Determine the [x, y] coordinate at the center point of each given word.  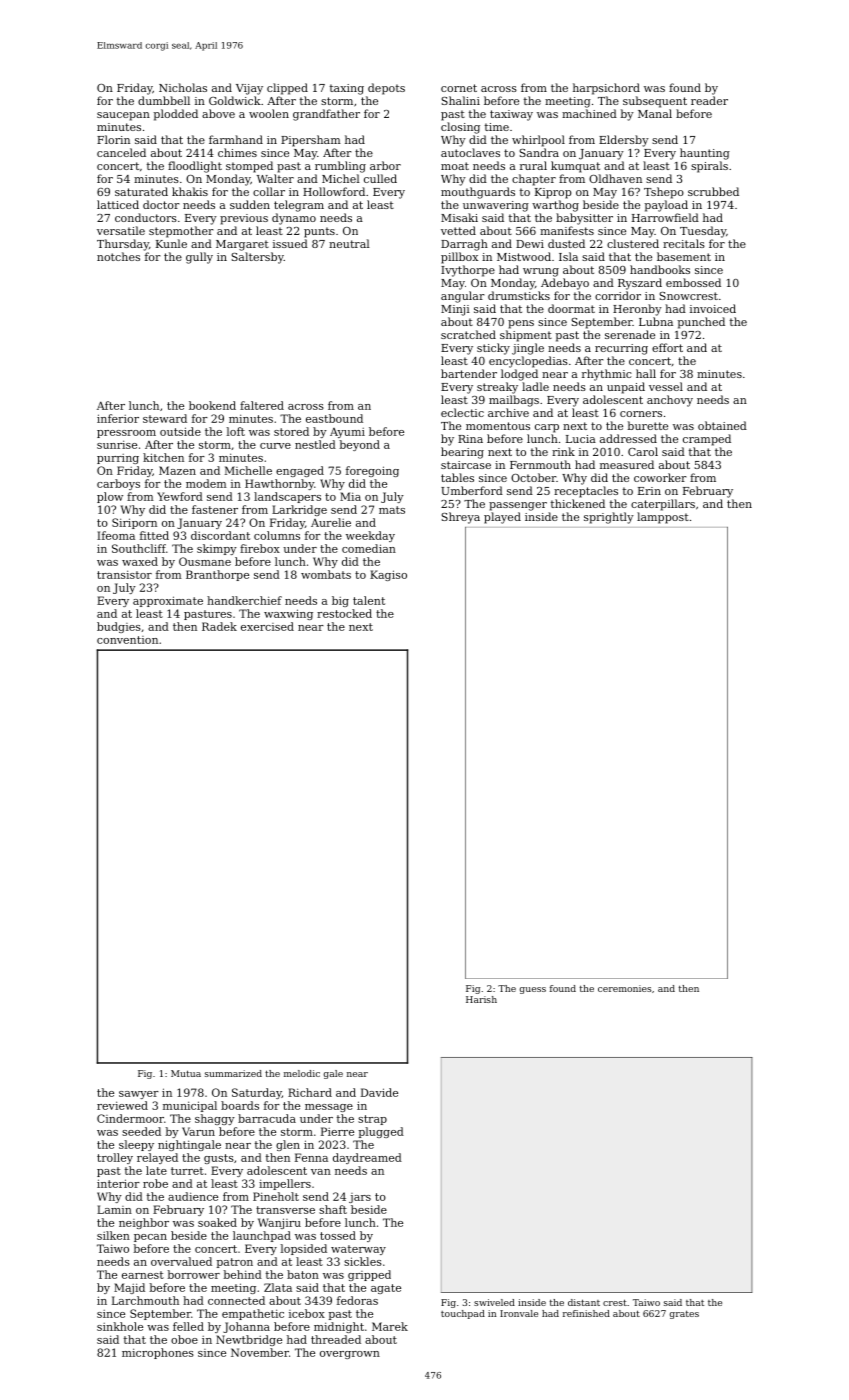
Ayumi [347, 433]
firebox [260, 548]
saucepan [123, 116]
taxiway [511, 115]
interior [118, 1183]
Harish [481, 999]
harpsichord [606, 89]
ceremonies [625, 988]
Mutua [186, 1073]
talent [369, 600]
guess [533, 990]
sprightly [609, 518]
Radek [219, 626]
